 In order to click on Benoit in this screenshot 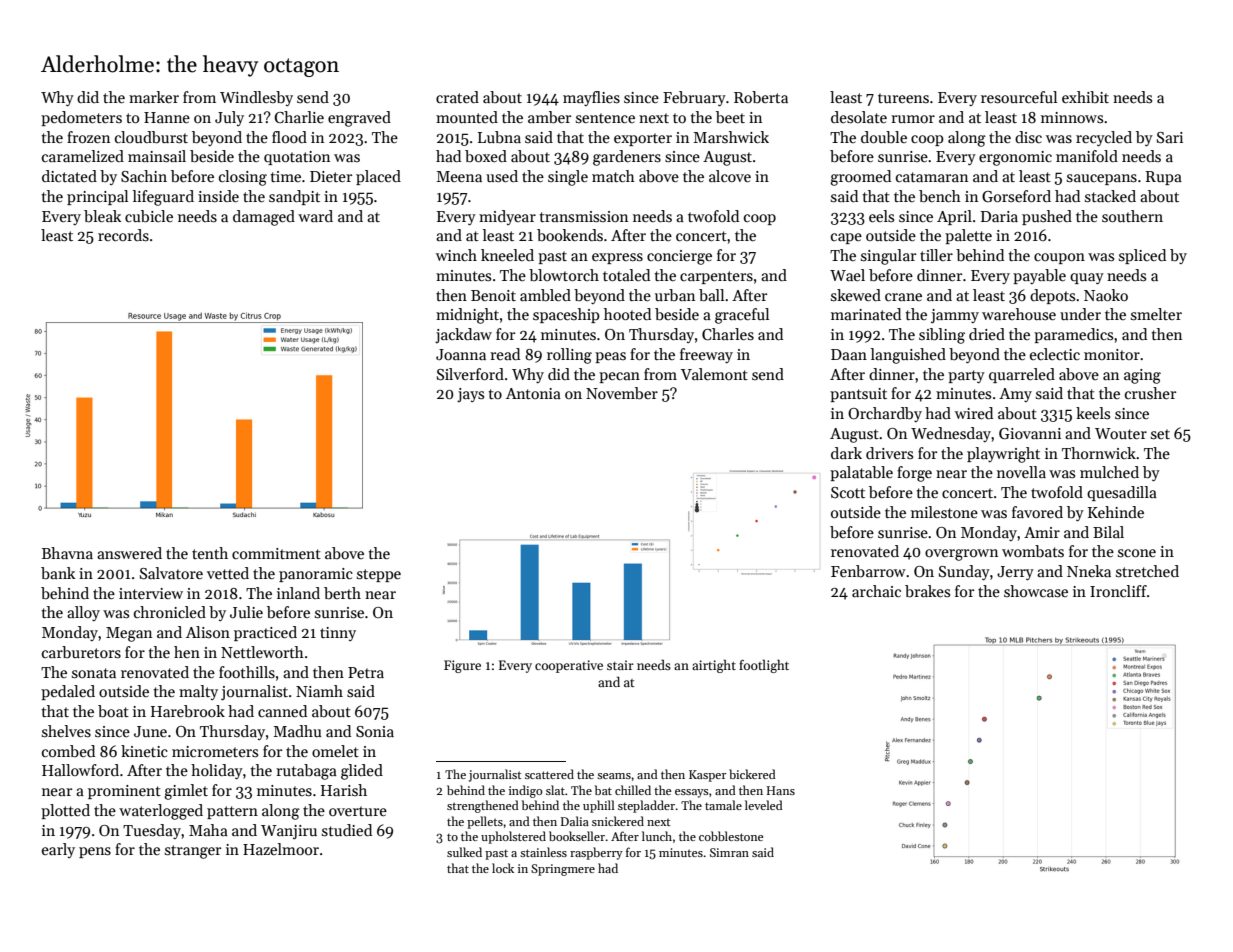, I will do `click(493, 295)`.
